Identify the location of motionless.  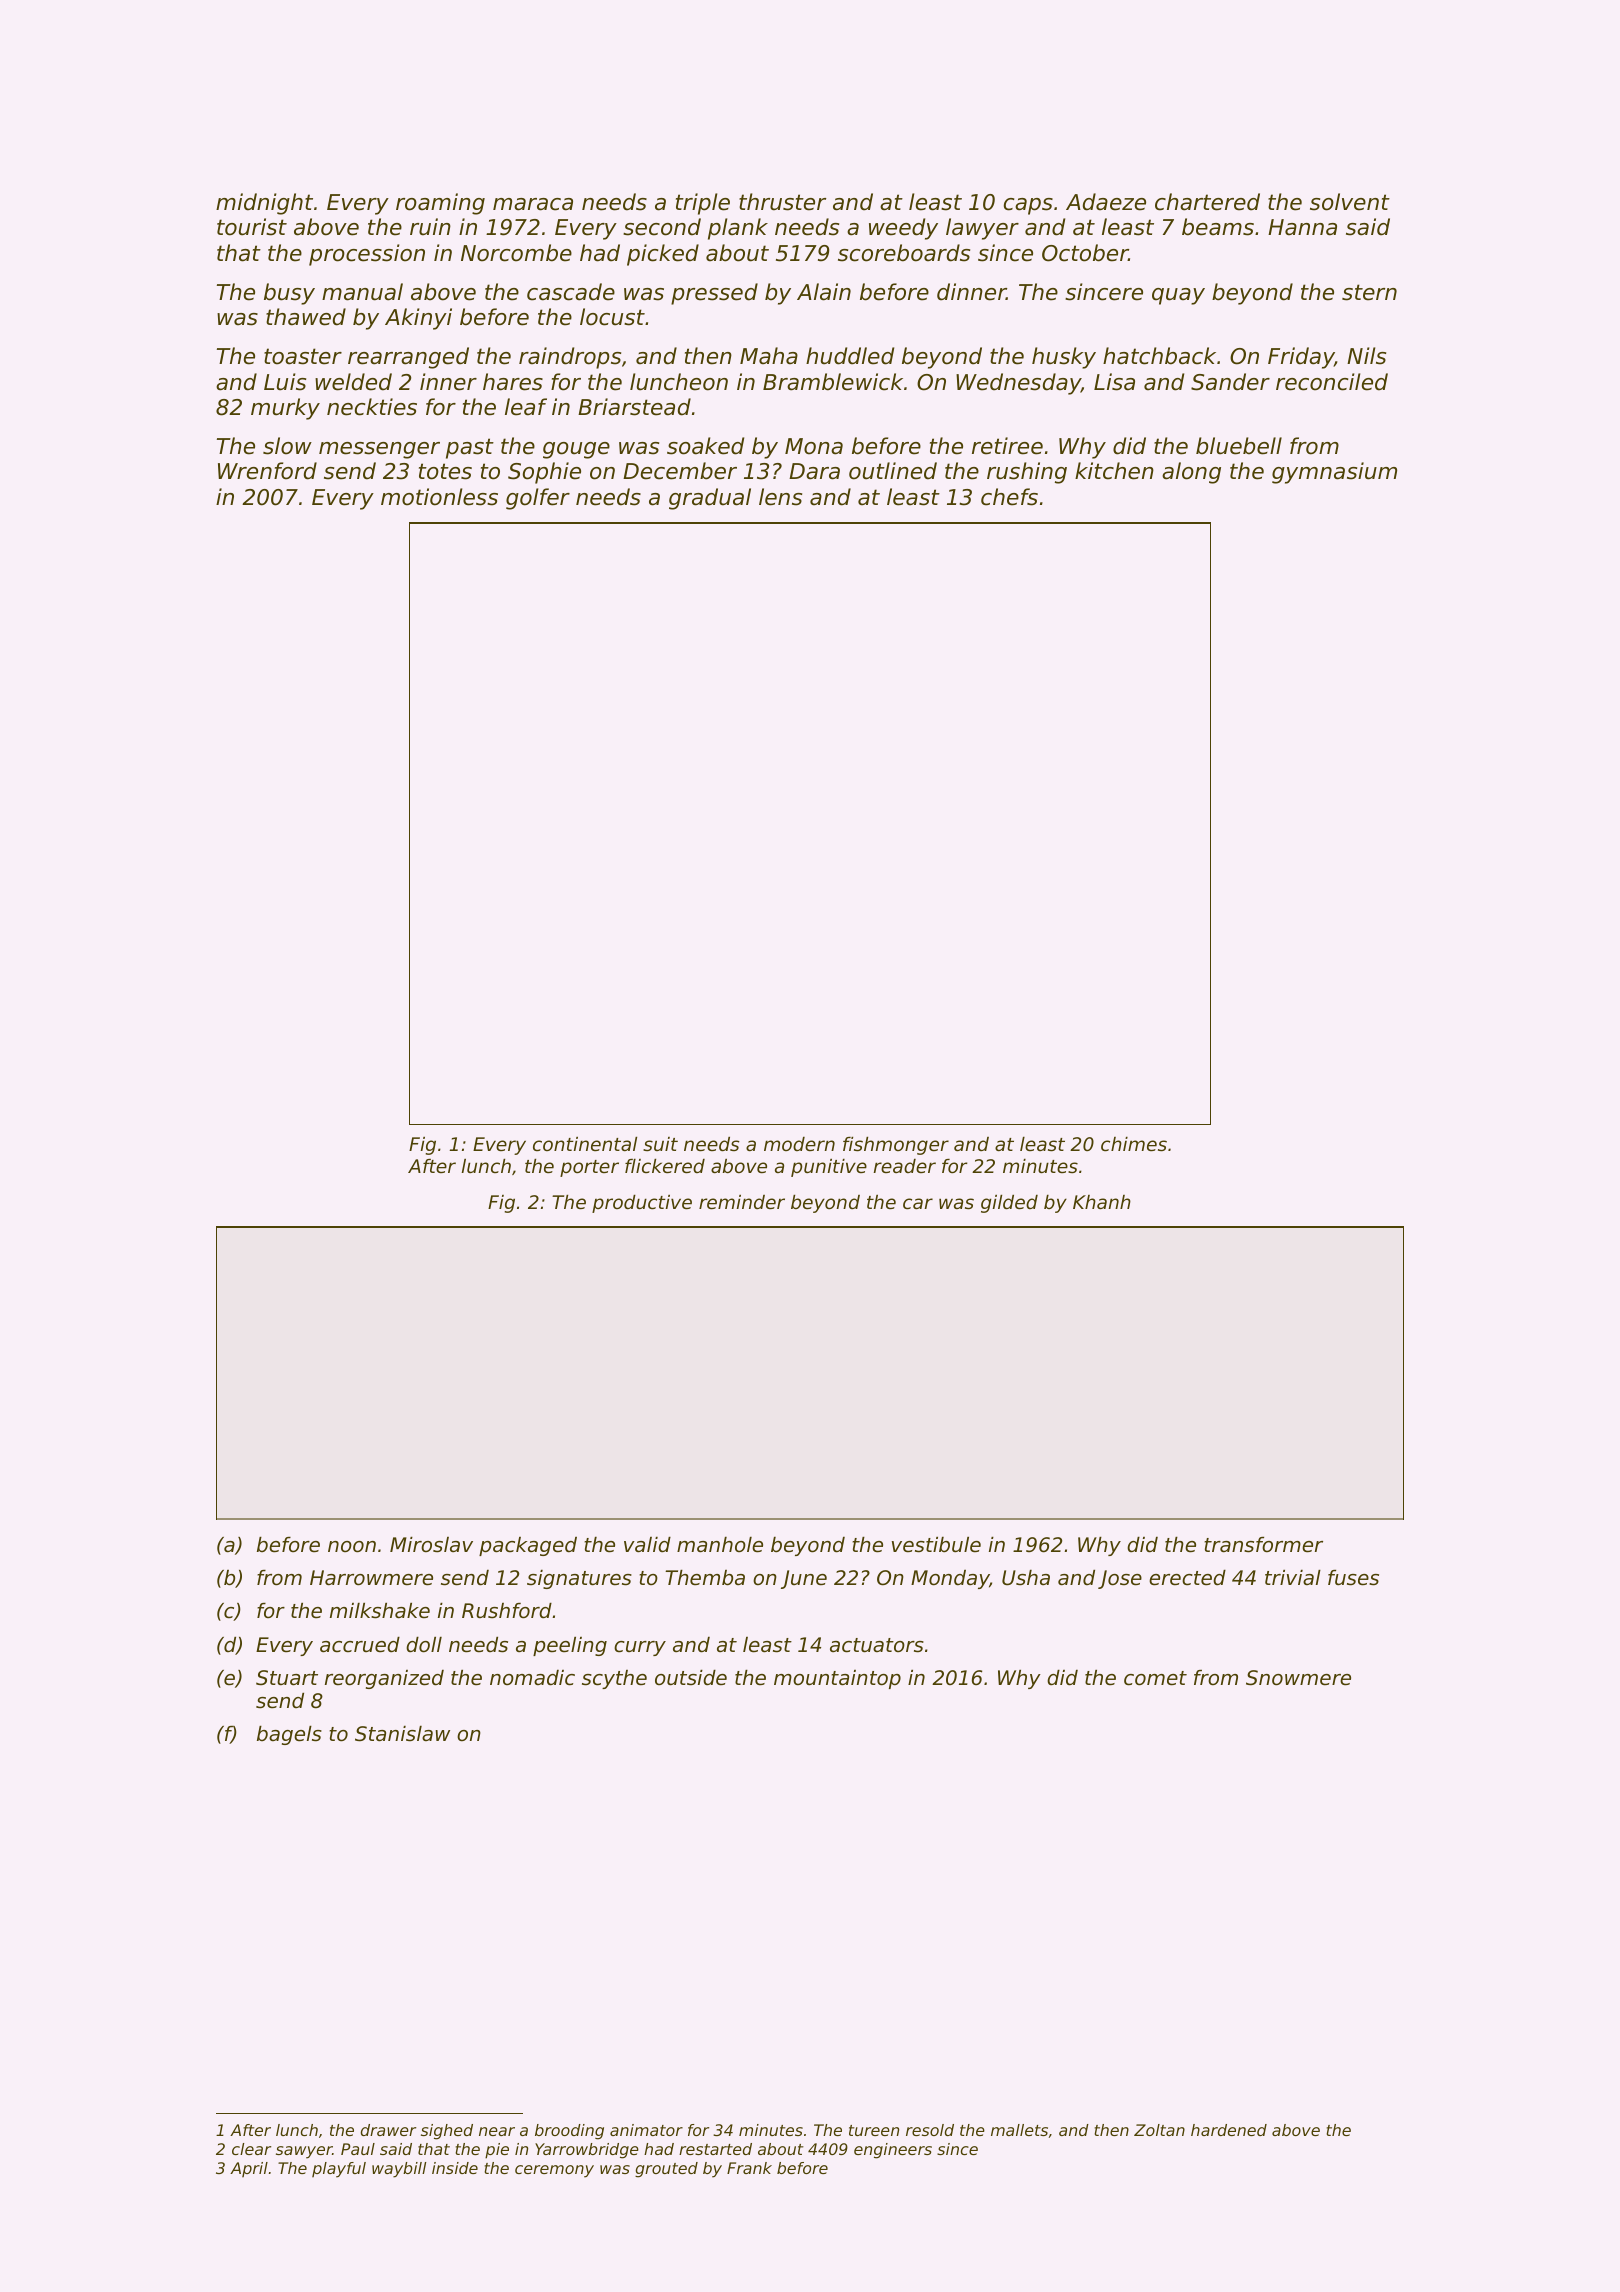
(439, 497).
